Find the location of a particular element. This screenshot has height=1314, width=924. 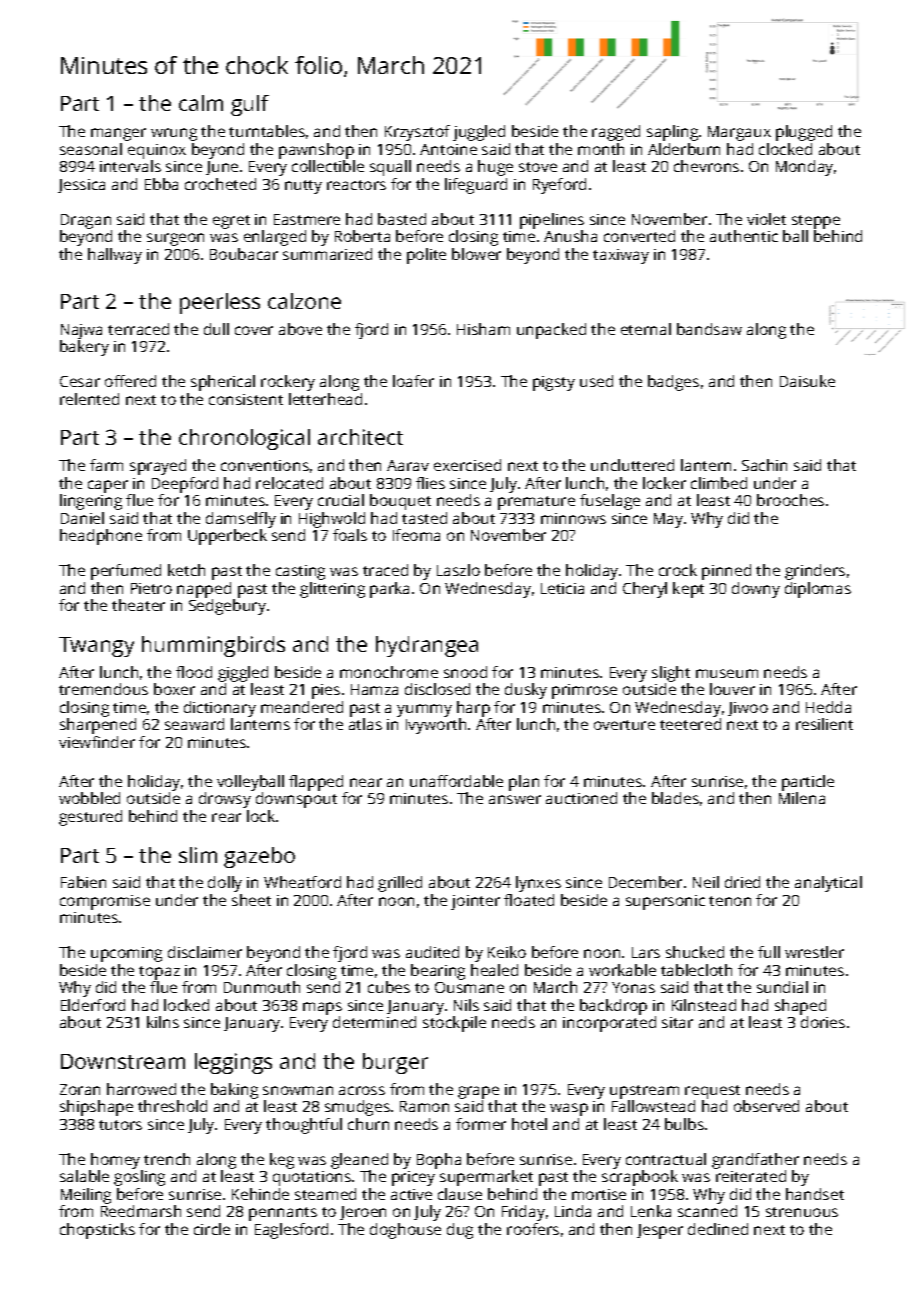

Reedmarsh is located at coordinates (141, 1211).
